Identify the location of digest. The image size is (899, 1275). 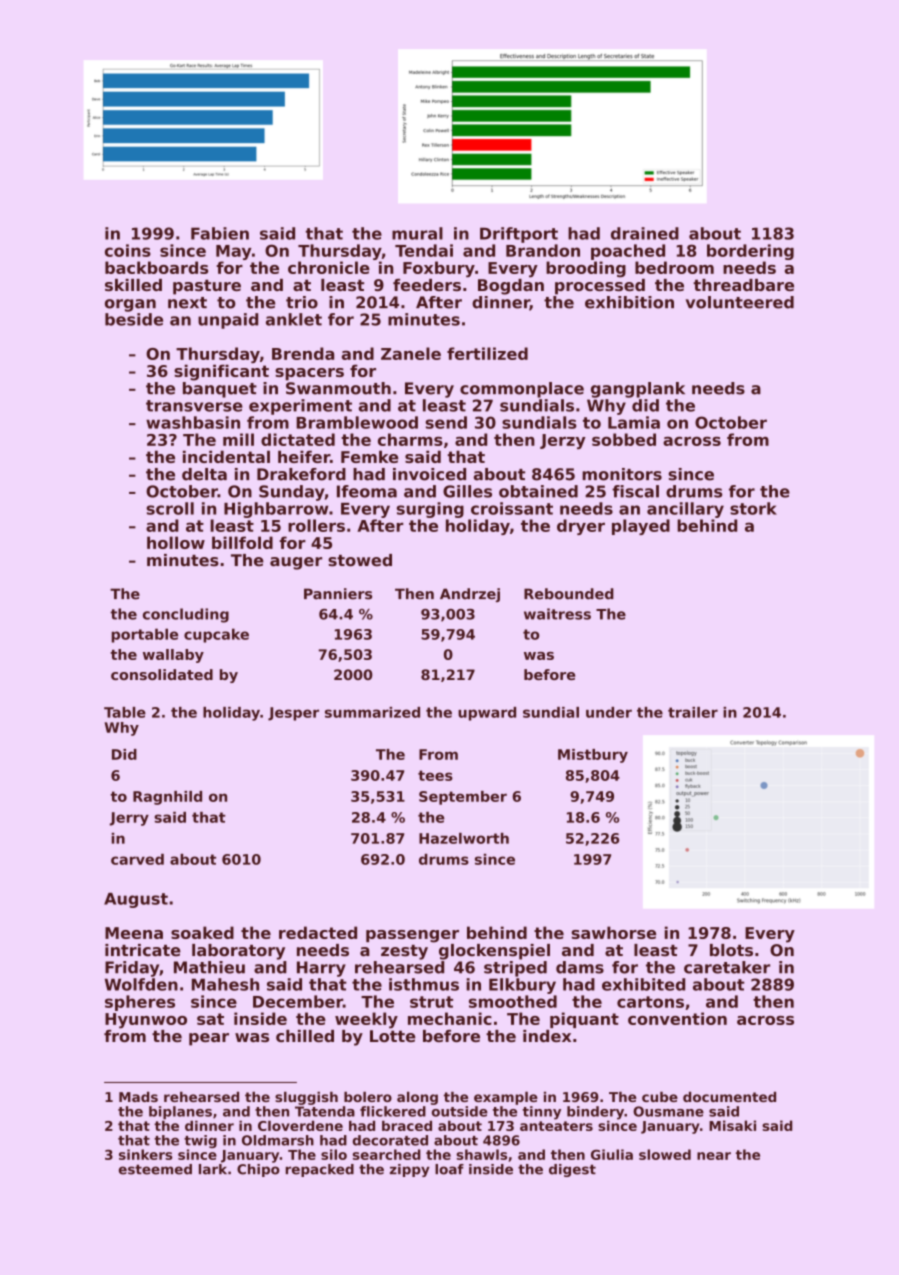
(572, 1170).
